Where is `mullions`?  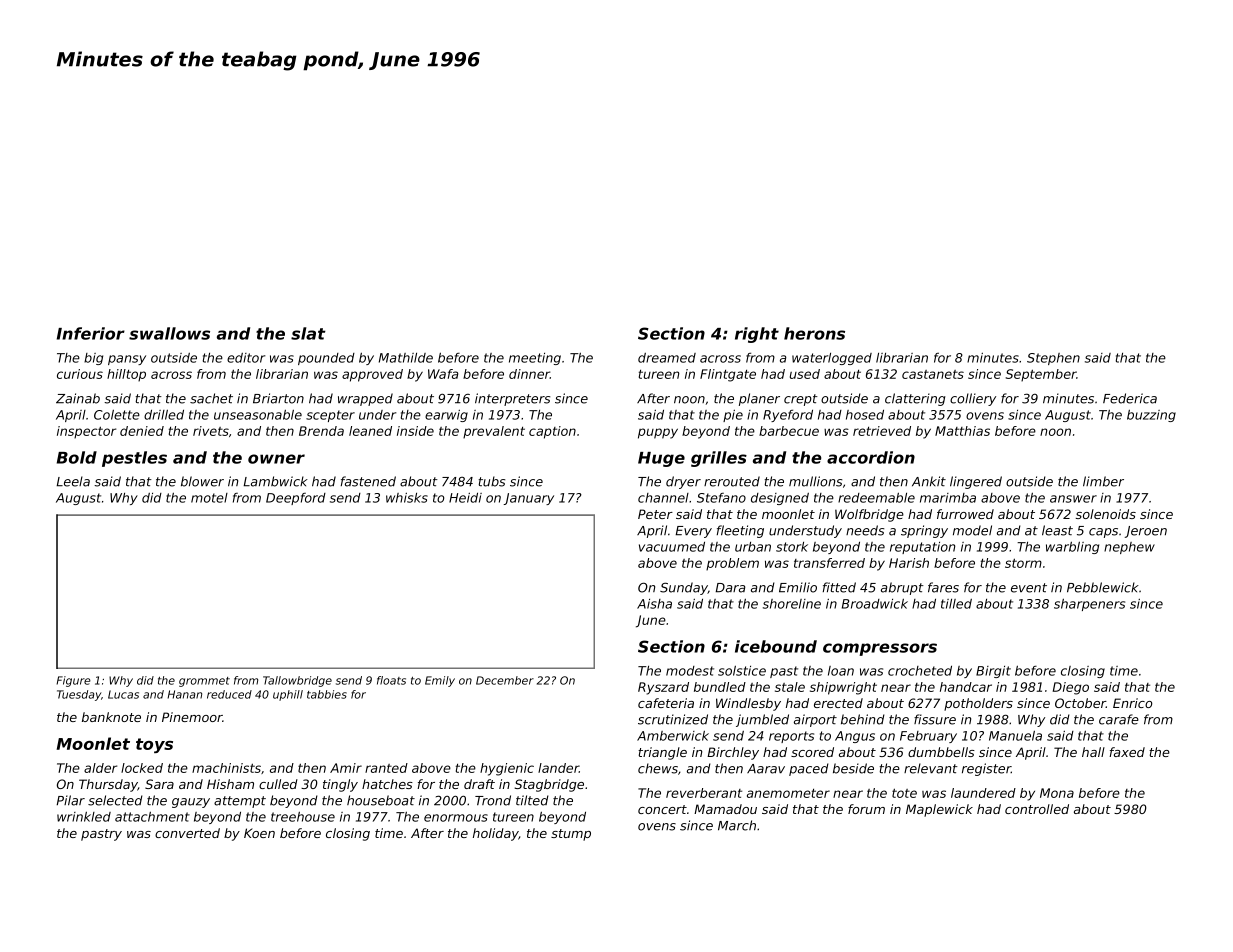 mullions is located at coordinates (815, 481).
